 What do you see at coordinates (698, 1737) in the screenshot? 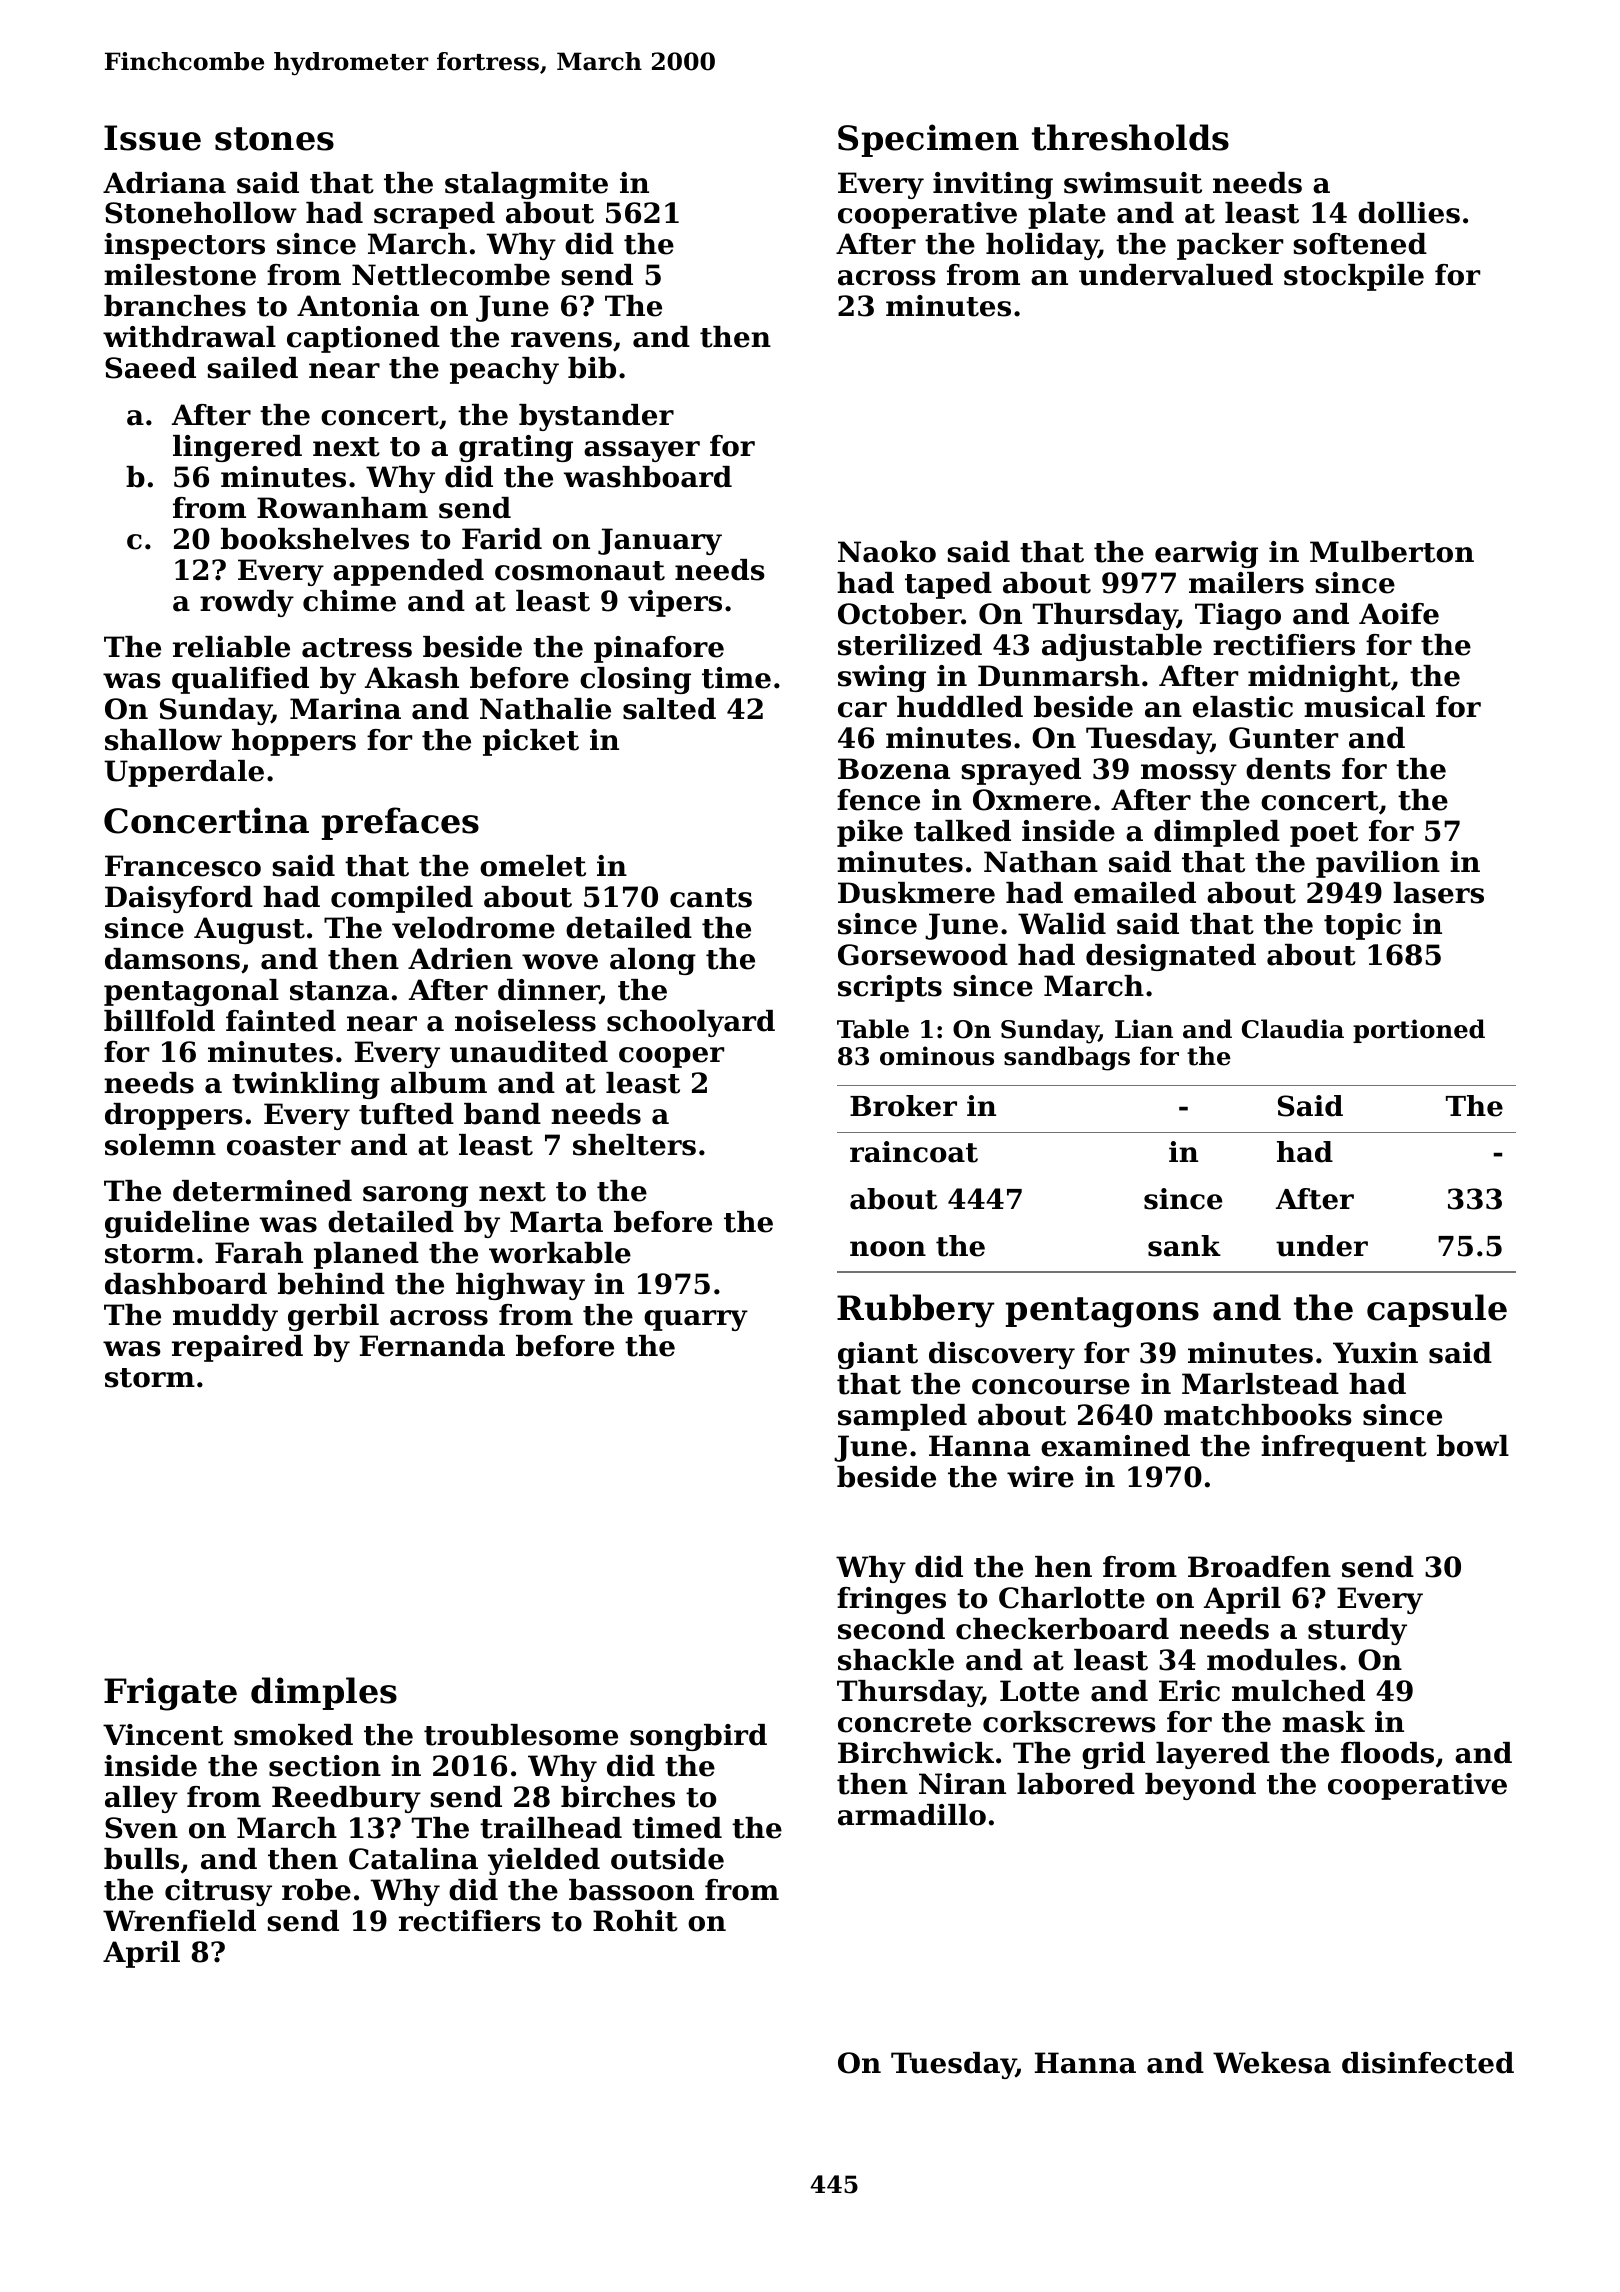
I see `songbird` at bounding box center [698, 1737].
